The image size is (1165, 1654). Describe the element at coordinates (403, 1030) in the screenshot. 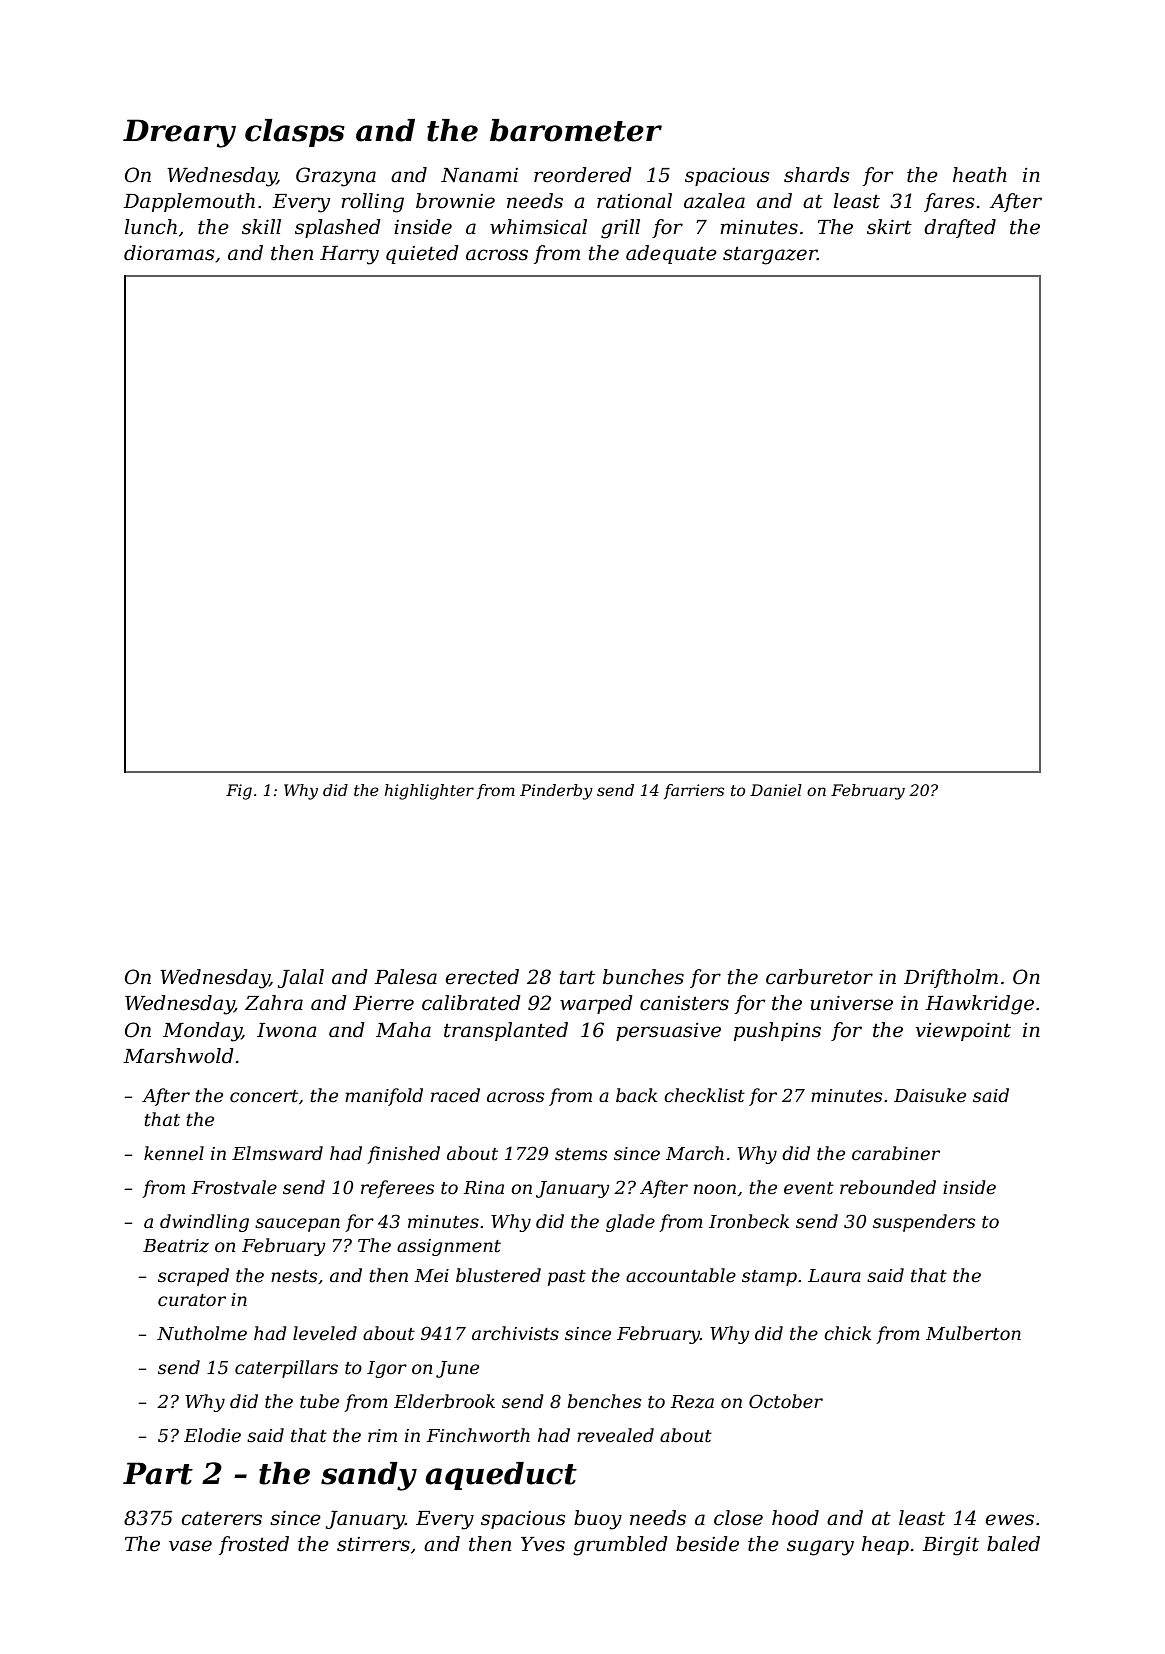

I see `Maha` at that location.
